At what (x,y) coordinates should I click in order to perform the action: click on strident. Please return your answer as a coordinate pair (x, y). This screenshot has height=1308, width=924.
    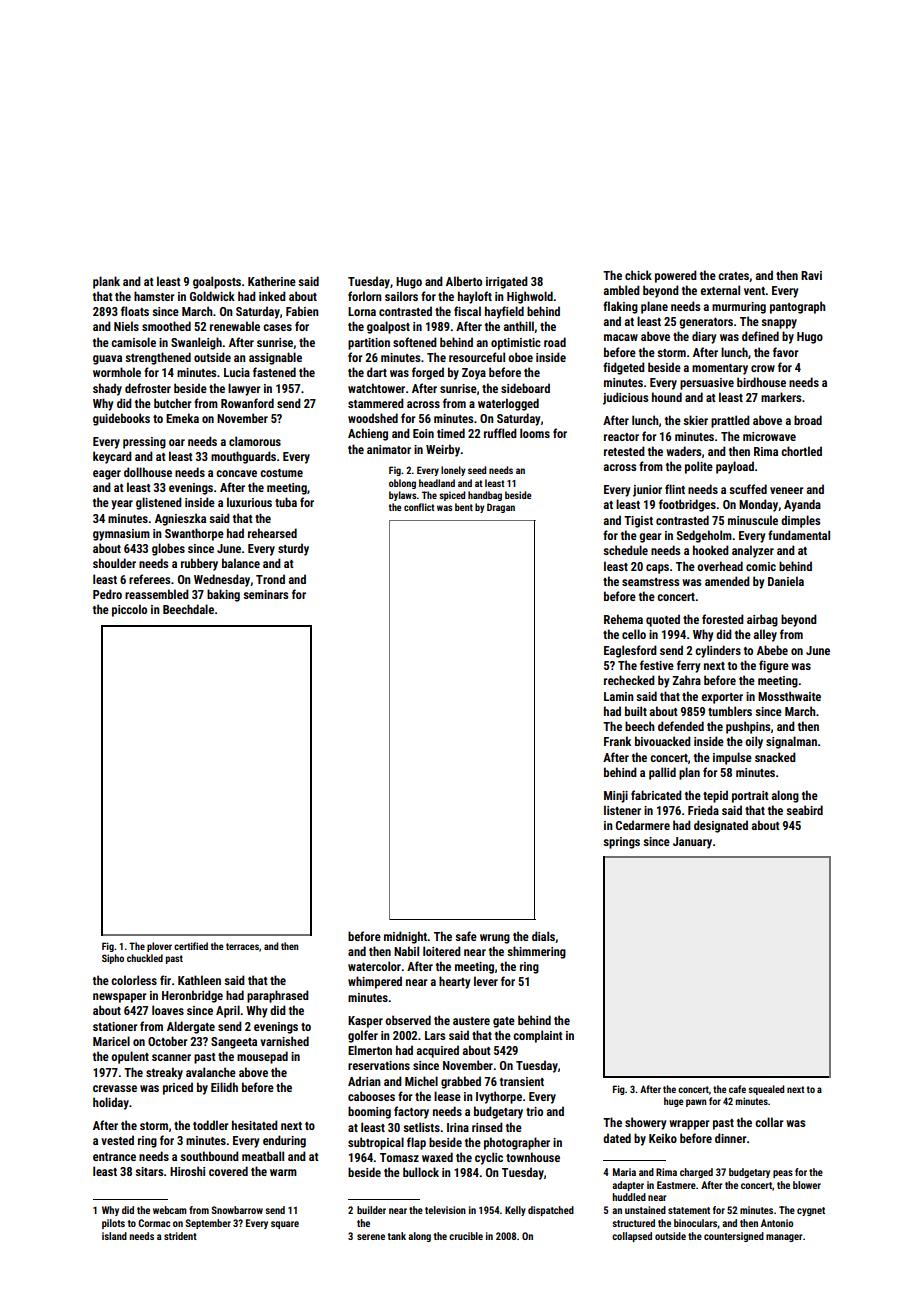
    Looking at the image, I should click on (180, 1236).
